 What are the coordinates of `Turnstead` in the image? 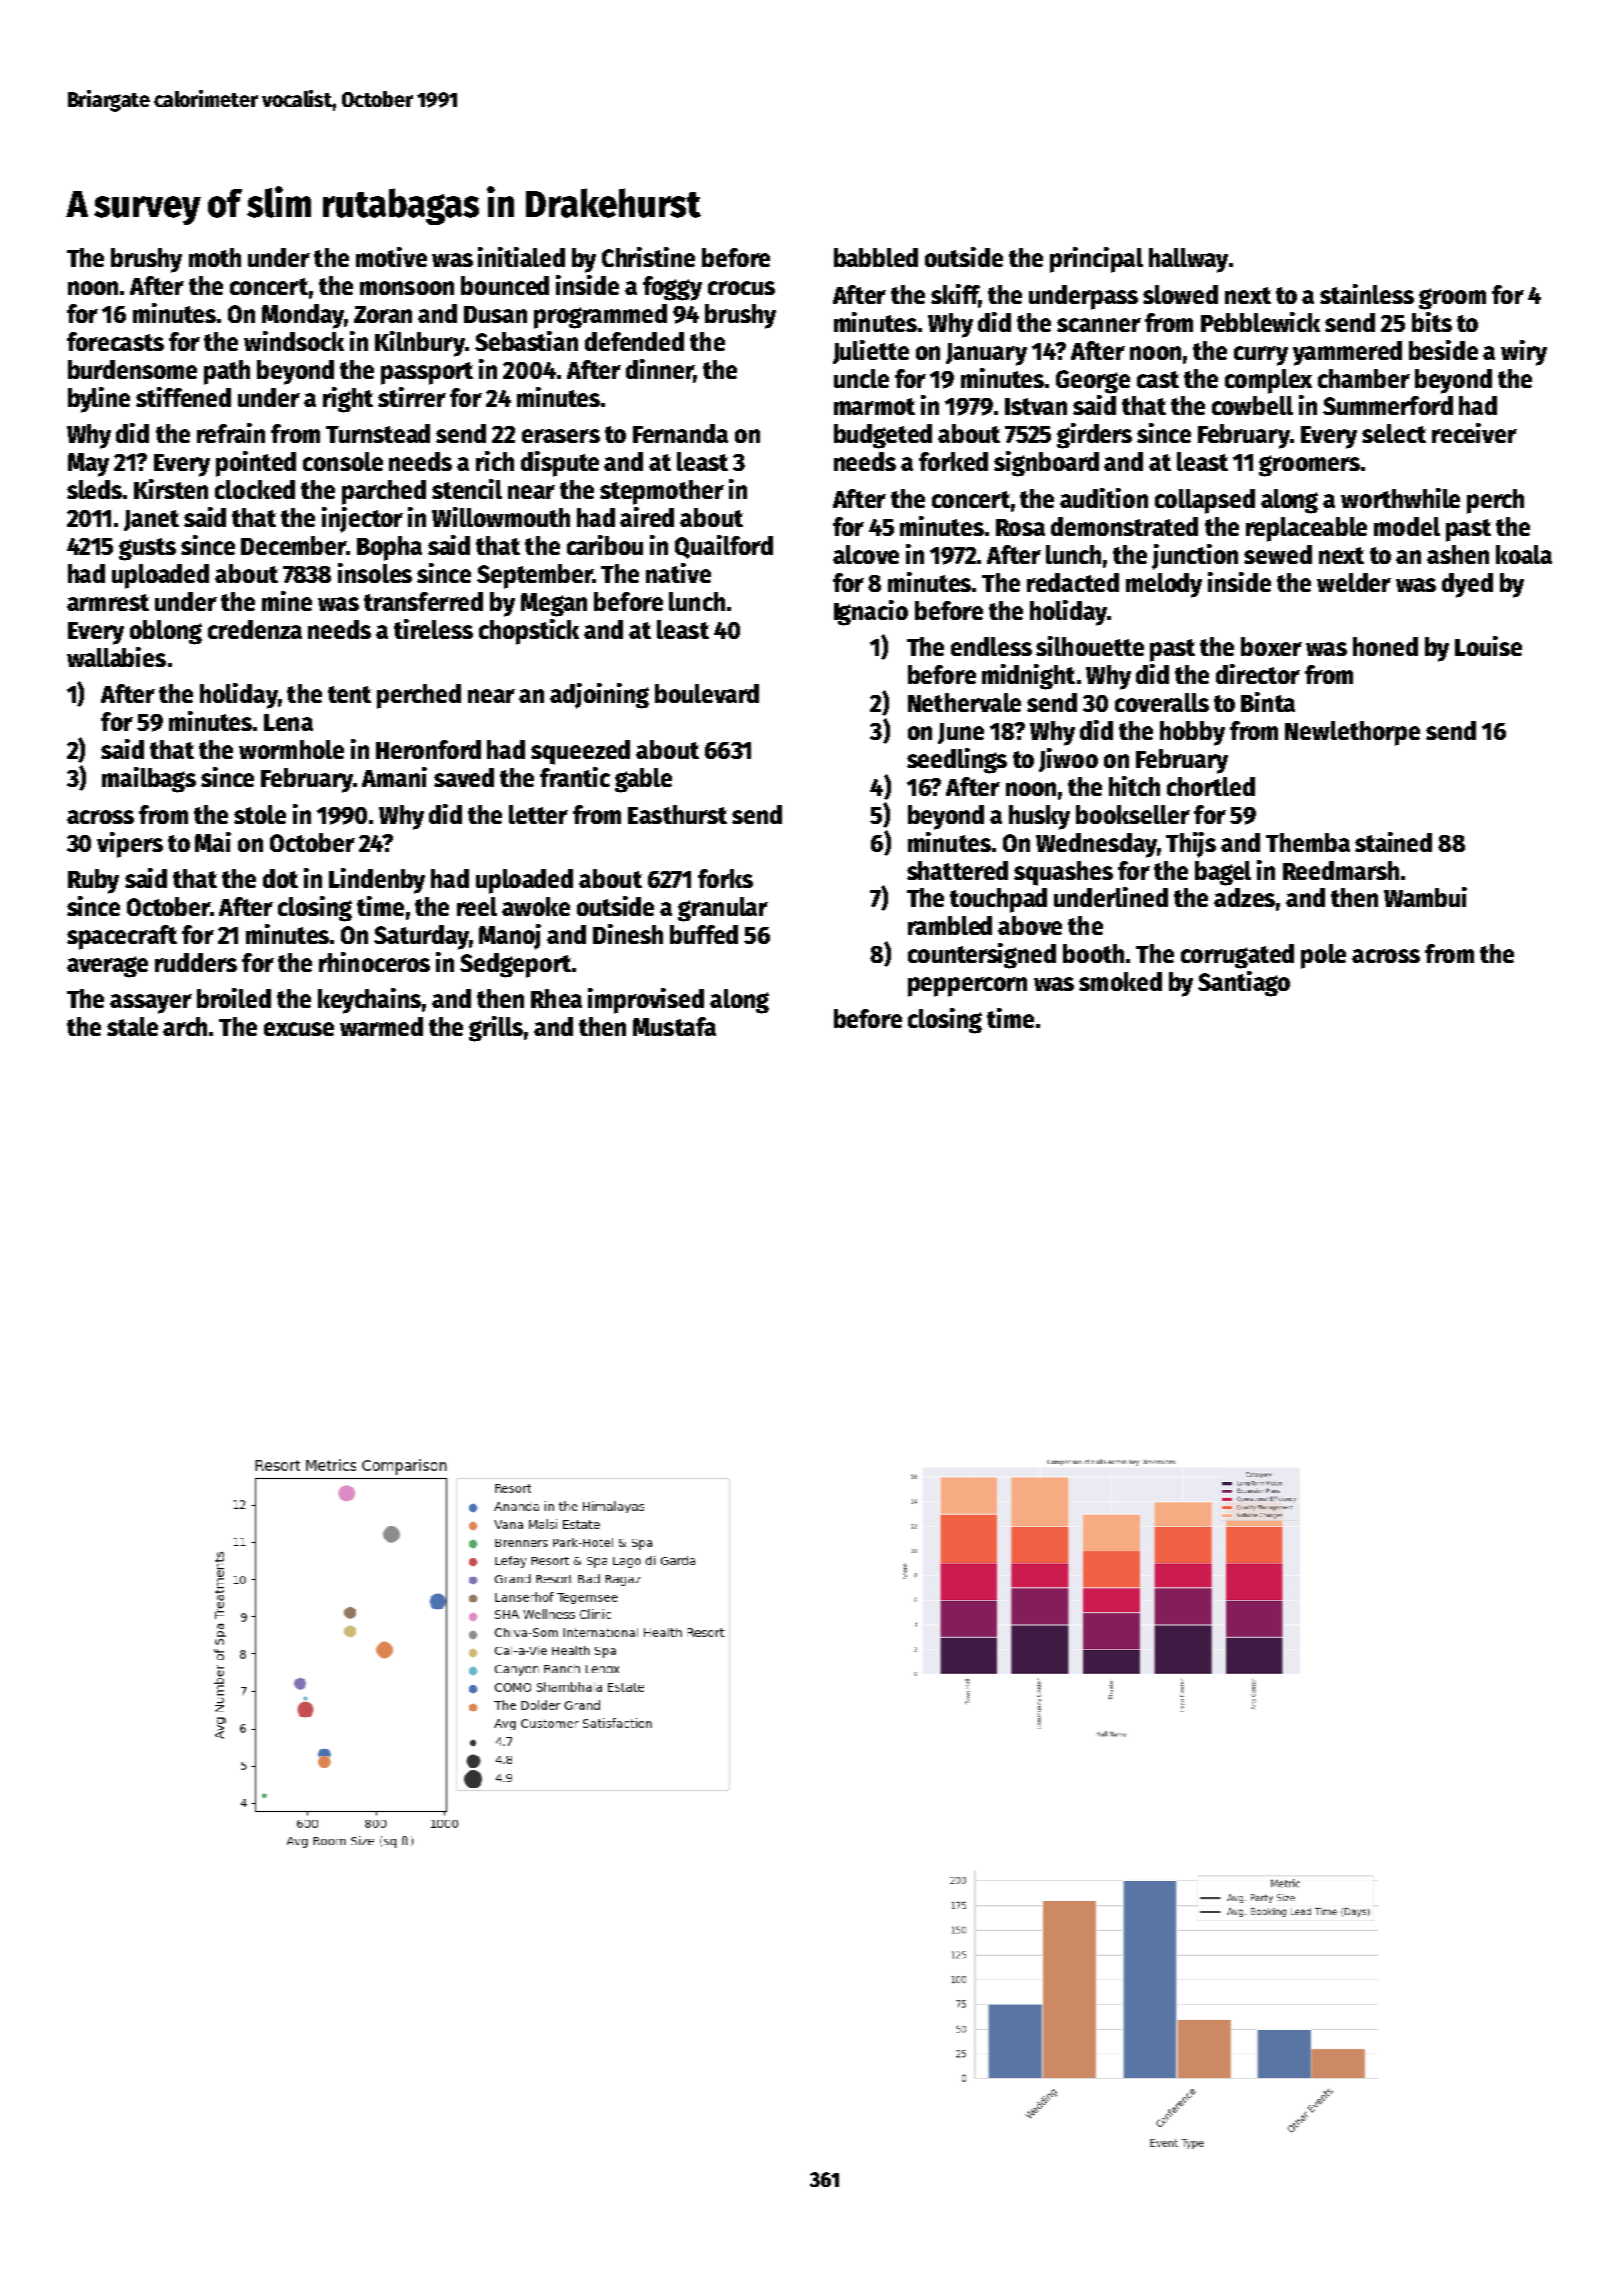 It's located at (378, 433).
